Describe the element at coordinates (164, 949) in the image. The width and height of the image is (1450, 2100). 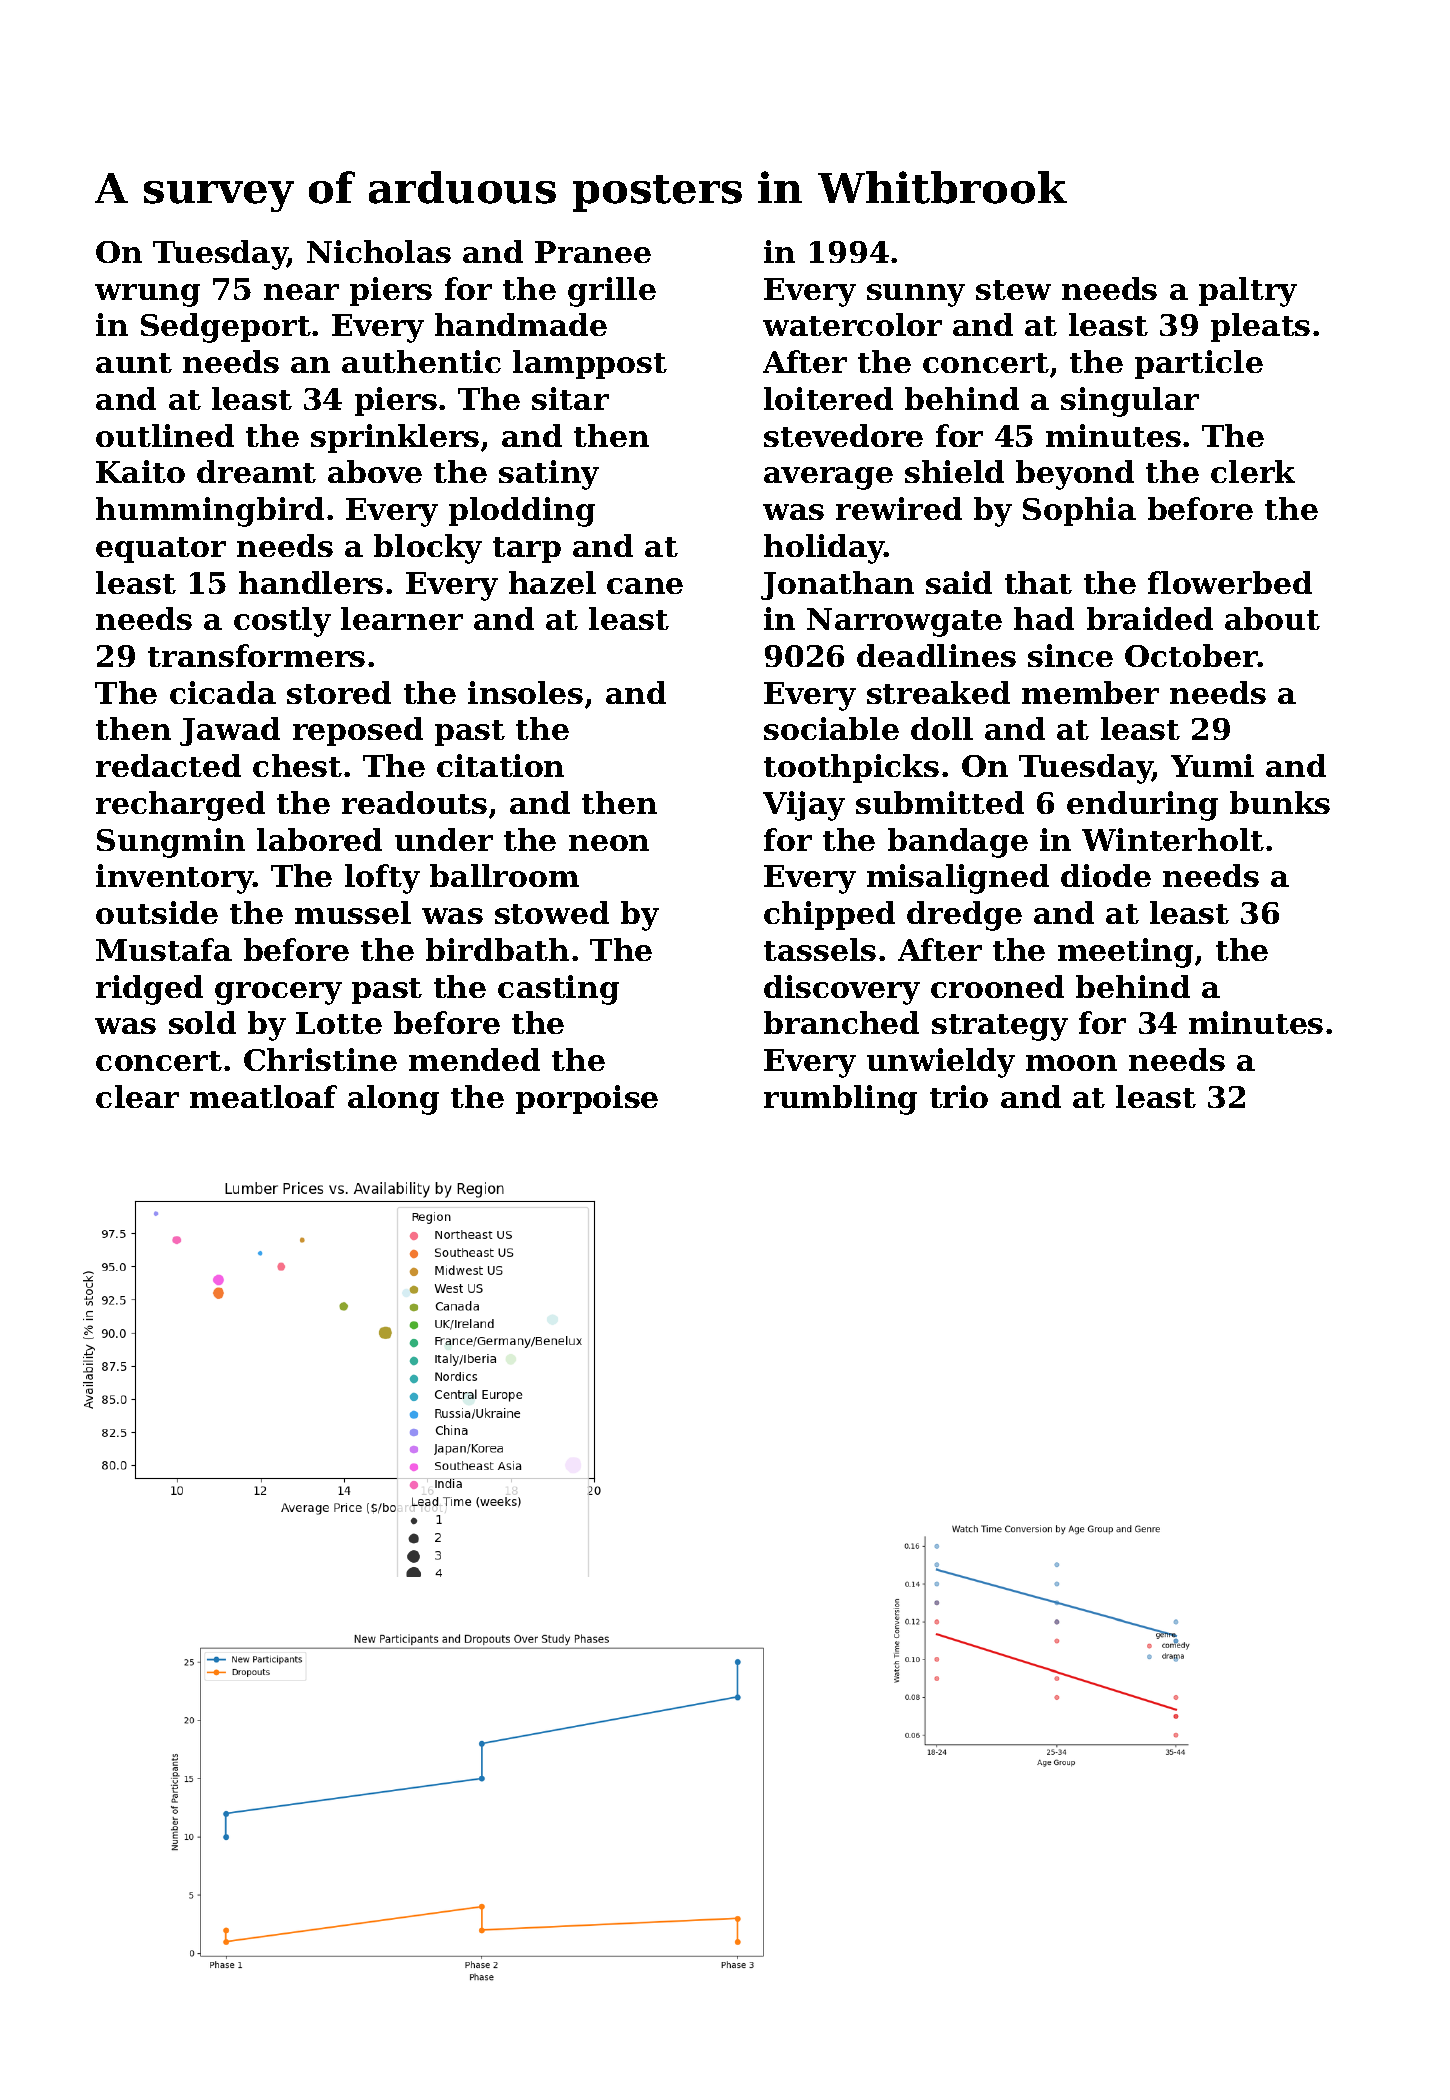
I see `Mustafa` at that location.
